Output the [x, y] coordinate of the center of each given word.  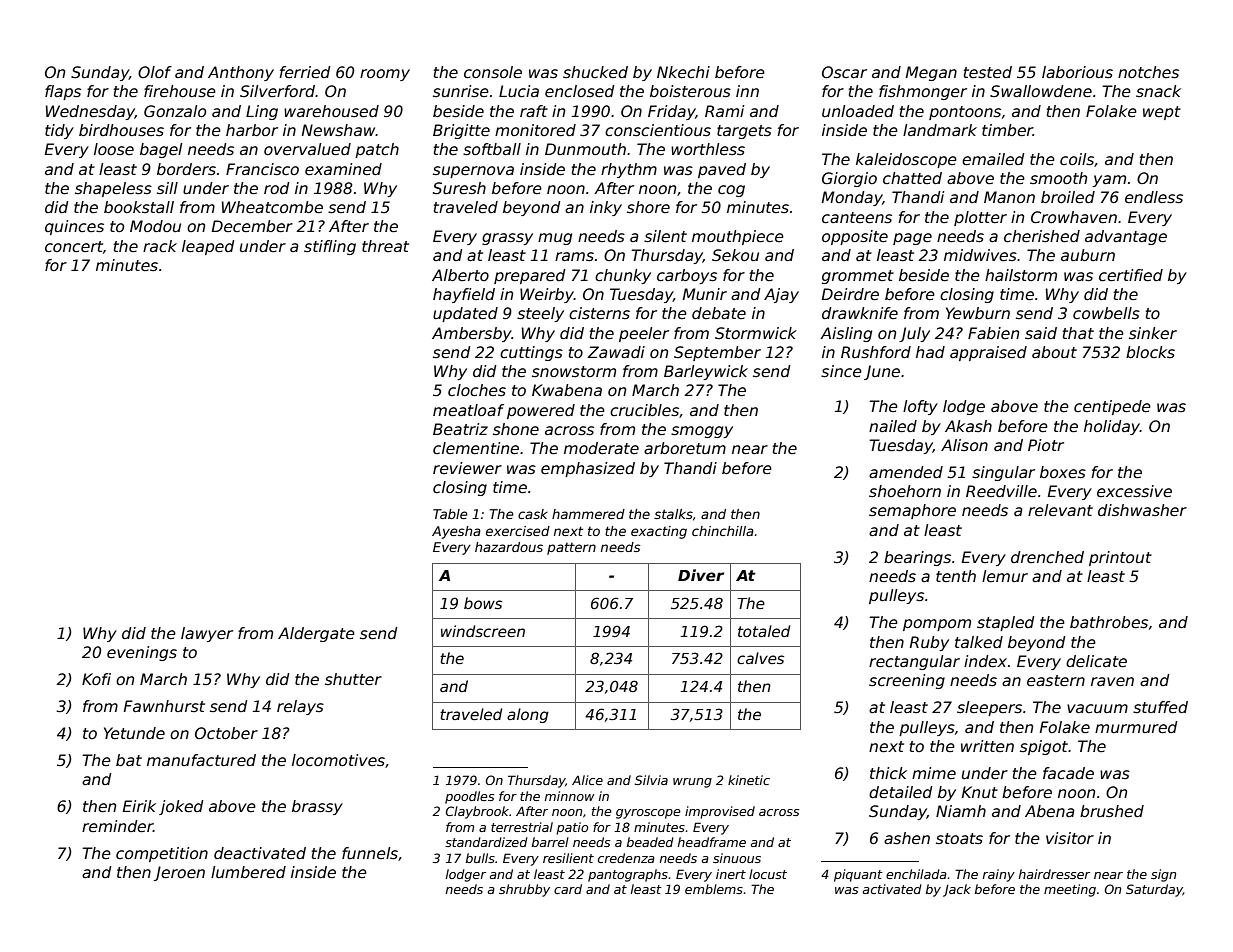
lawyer [207, 634]
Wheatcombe [272, 207]
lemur [1005, 576]
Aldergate [316, 634]
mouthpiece [738, 237]
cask [533, 514]
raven [1112, 681]
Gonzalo [175, 111]
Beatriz [460, 429]
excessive [1134, 491]
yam [1109, 181]
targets [744, 132]
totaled [764, 631]
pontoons [965, 113]
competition [162, 854]
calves [760, 658]
